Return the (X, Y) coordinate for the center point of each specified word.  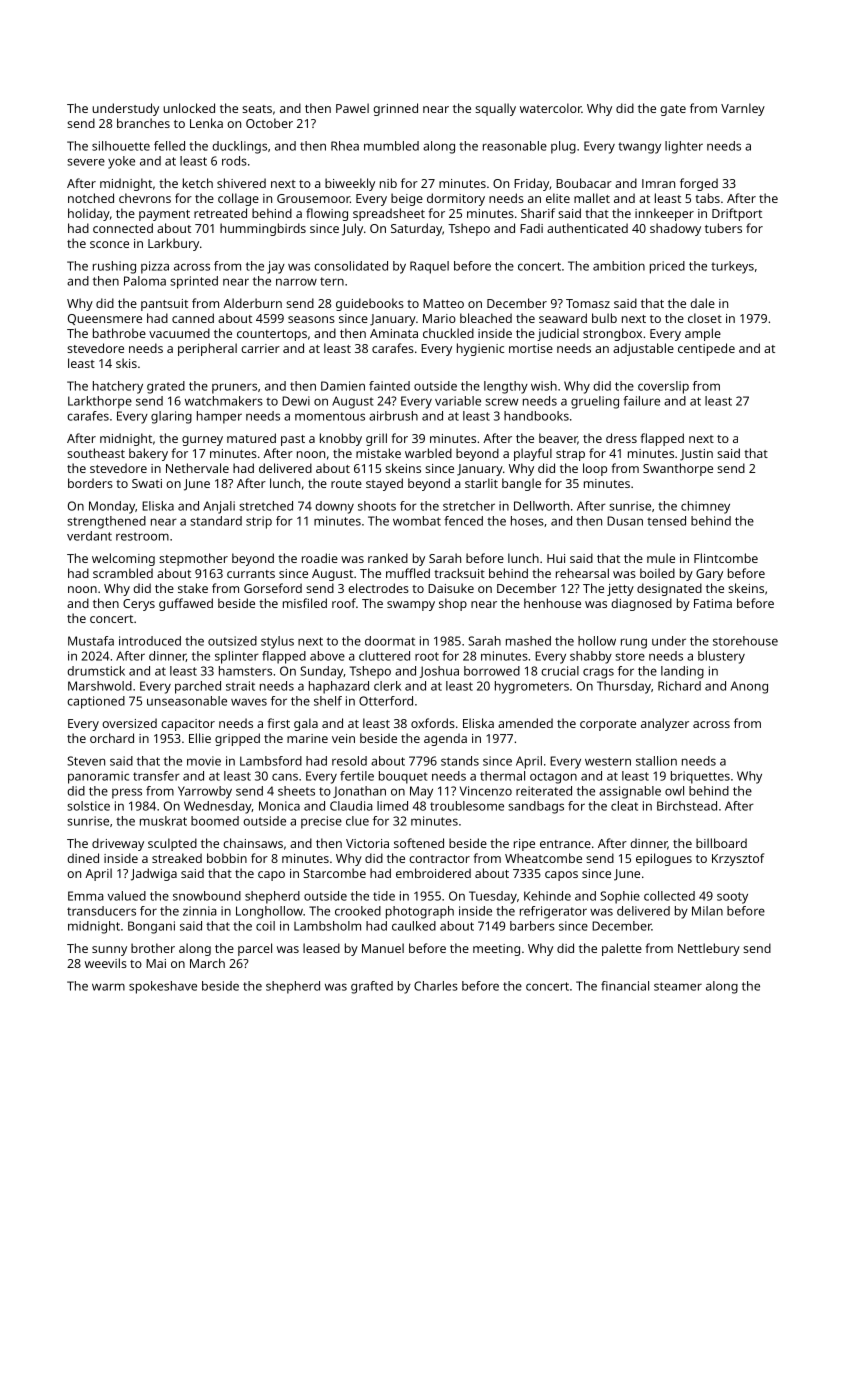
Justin (696, 455)
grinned (395, 109)
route (346, 484)
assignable (630, 792)
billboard (721, 843)
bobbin (227, 858)
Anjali (219, 507)
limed (392, 806)
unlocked (189, 108)
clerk (387, 686)
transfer (156, 776)
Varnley (743, 109)
